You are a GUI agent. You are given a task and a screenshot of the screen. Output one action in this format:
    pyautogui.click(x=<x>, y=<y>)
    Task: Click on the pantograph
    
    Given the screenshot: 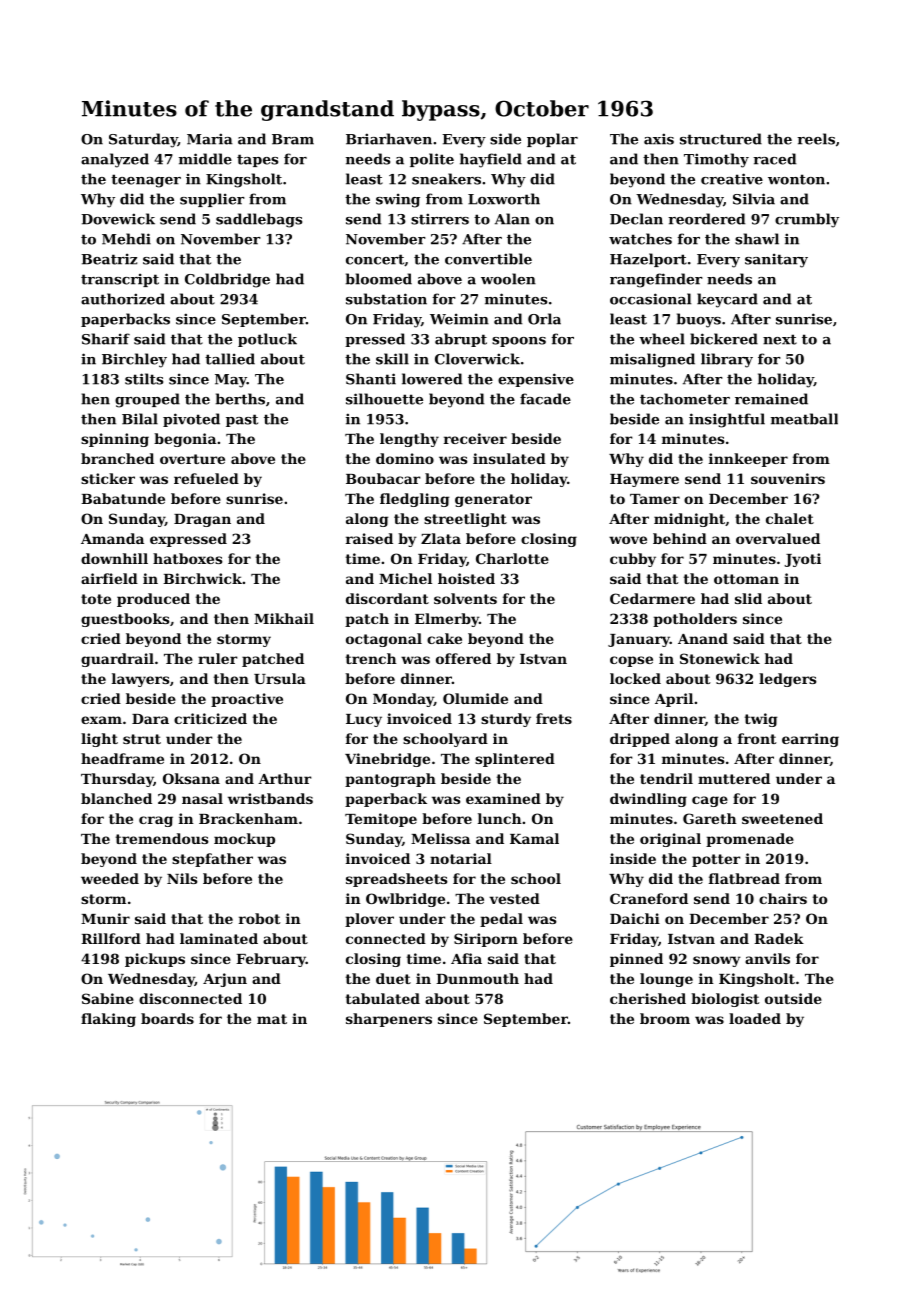 What is the action you would take?
    pyautogui.click(x=390, y=780)
